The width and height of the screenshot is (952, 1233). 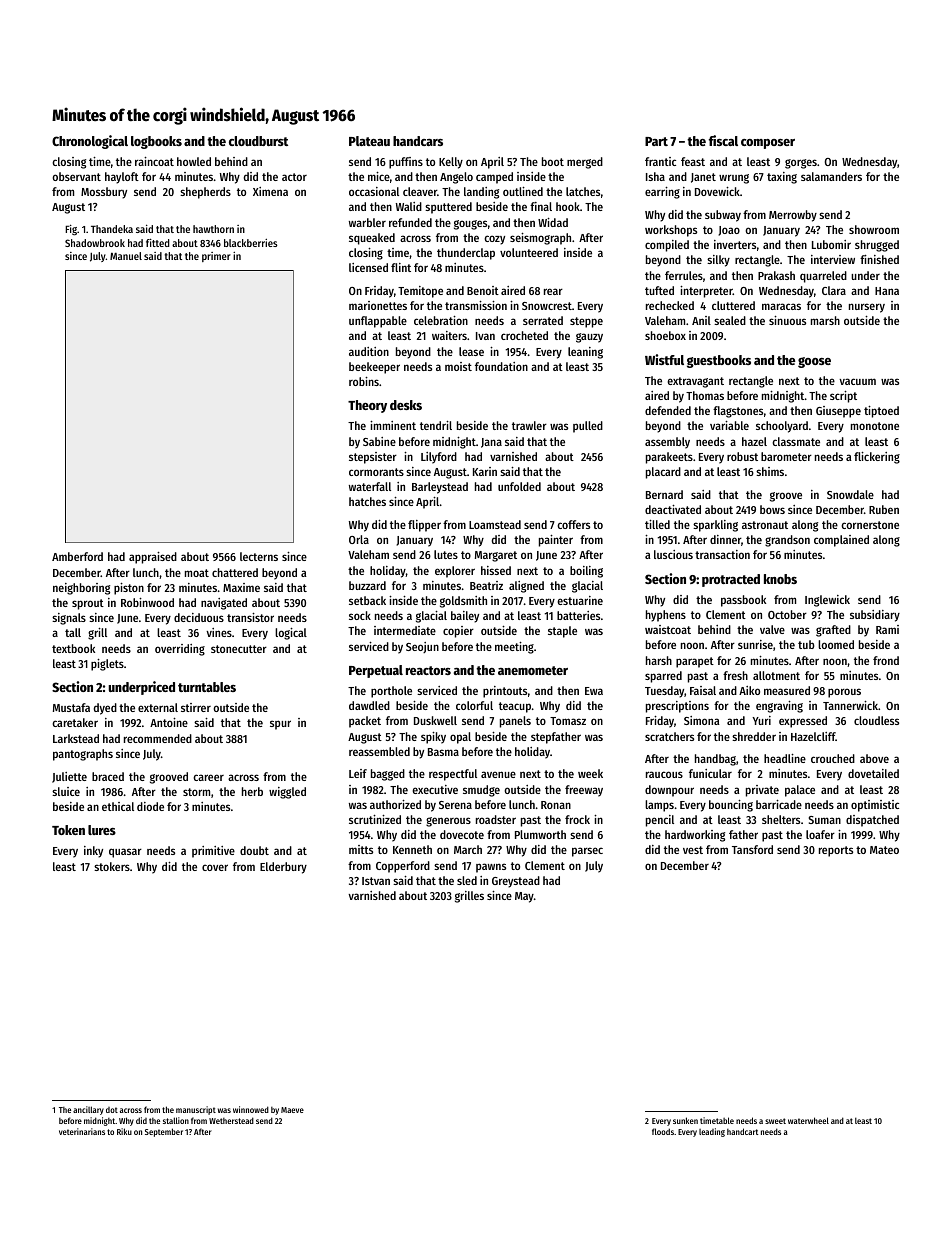 What do you see at coordinates (543, 320) in the screenshot?
I see `serrated` at bounding box center [543, 320].
